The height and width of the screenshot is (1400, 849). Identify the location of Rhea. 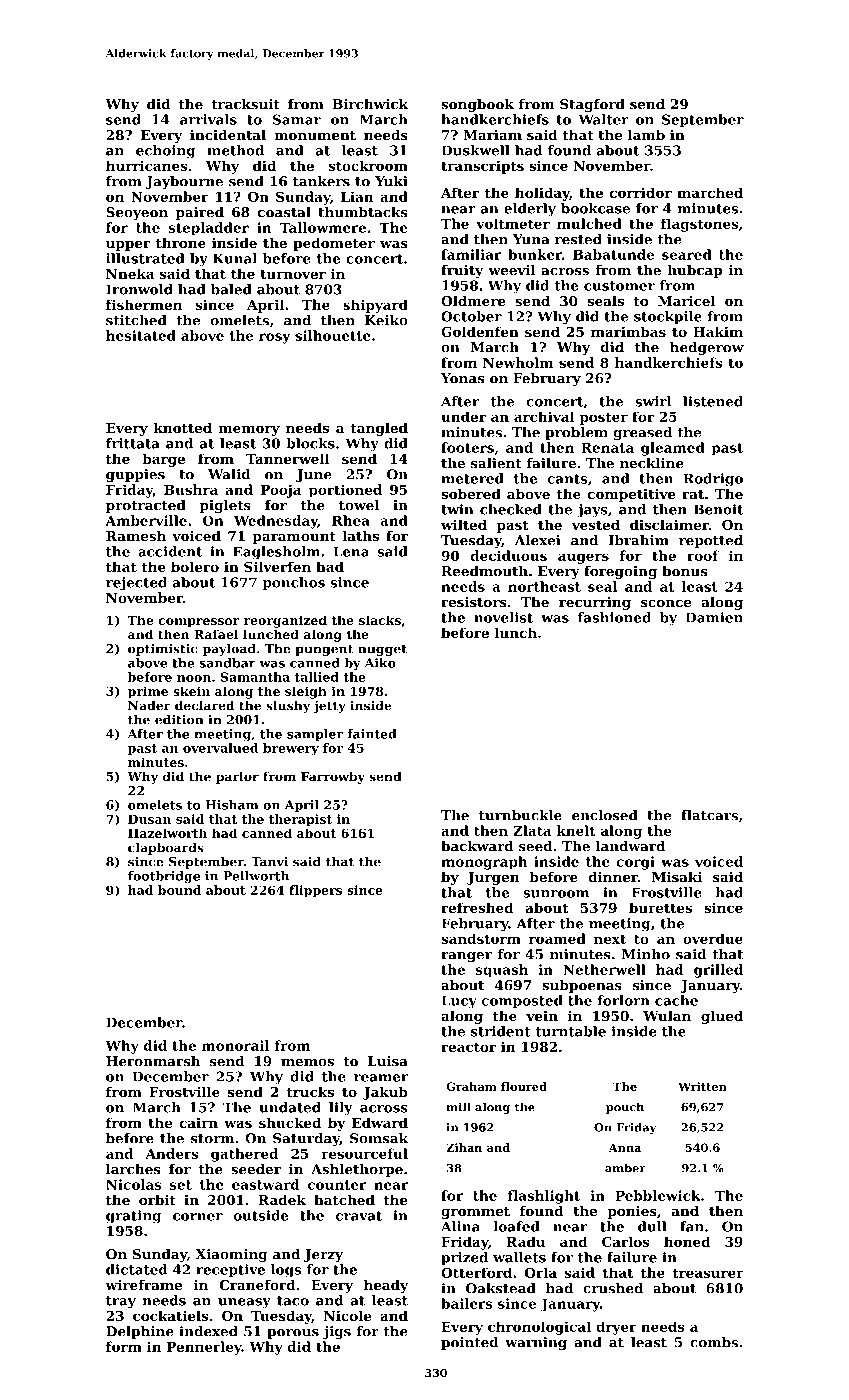
(351, 520).
